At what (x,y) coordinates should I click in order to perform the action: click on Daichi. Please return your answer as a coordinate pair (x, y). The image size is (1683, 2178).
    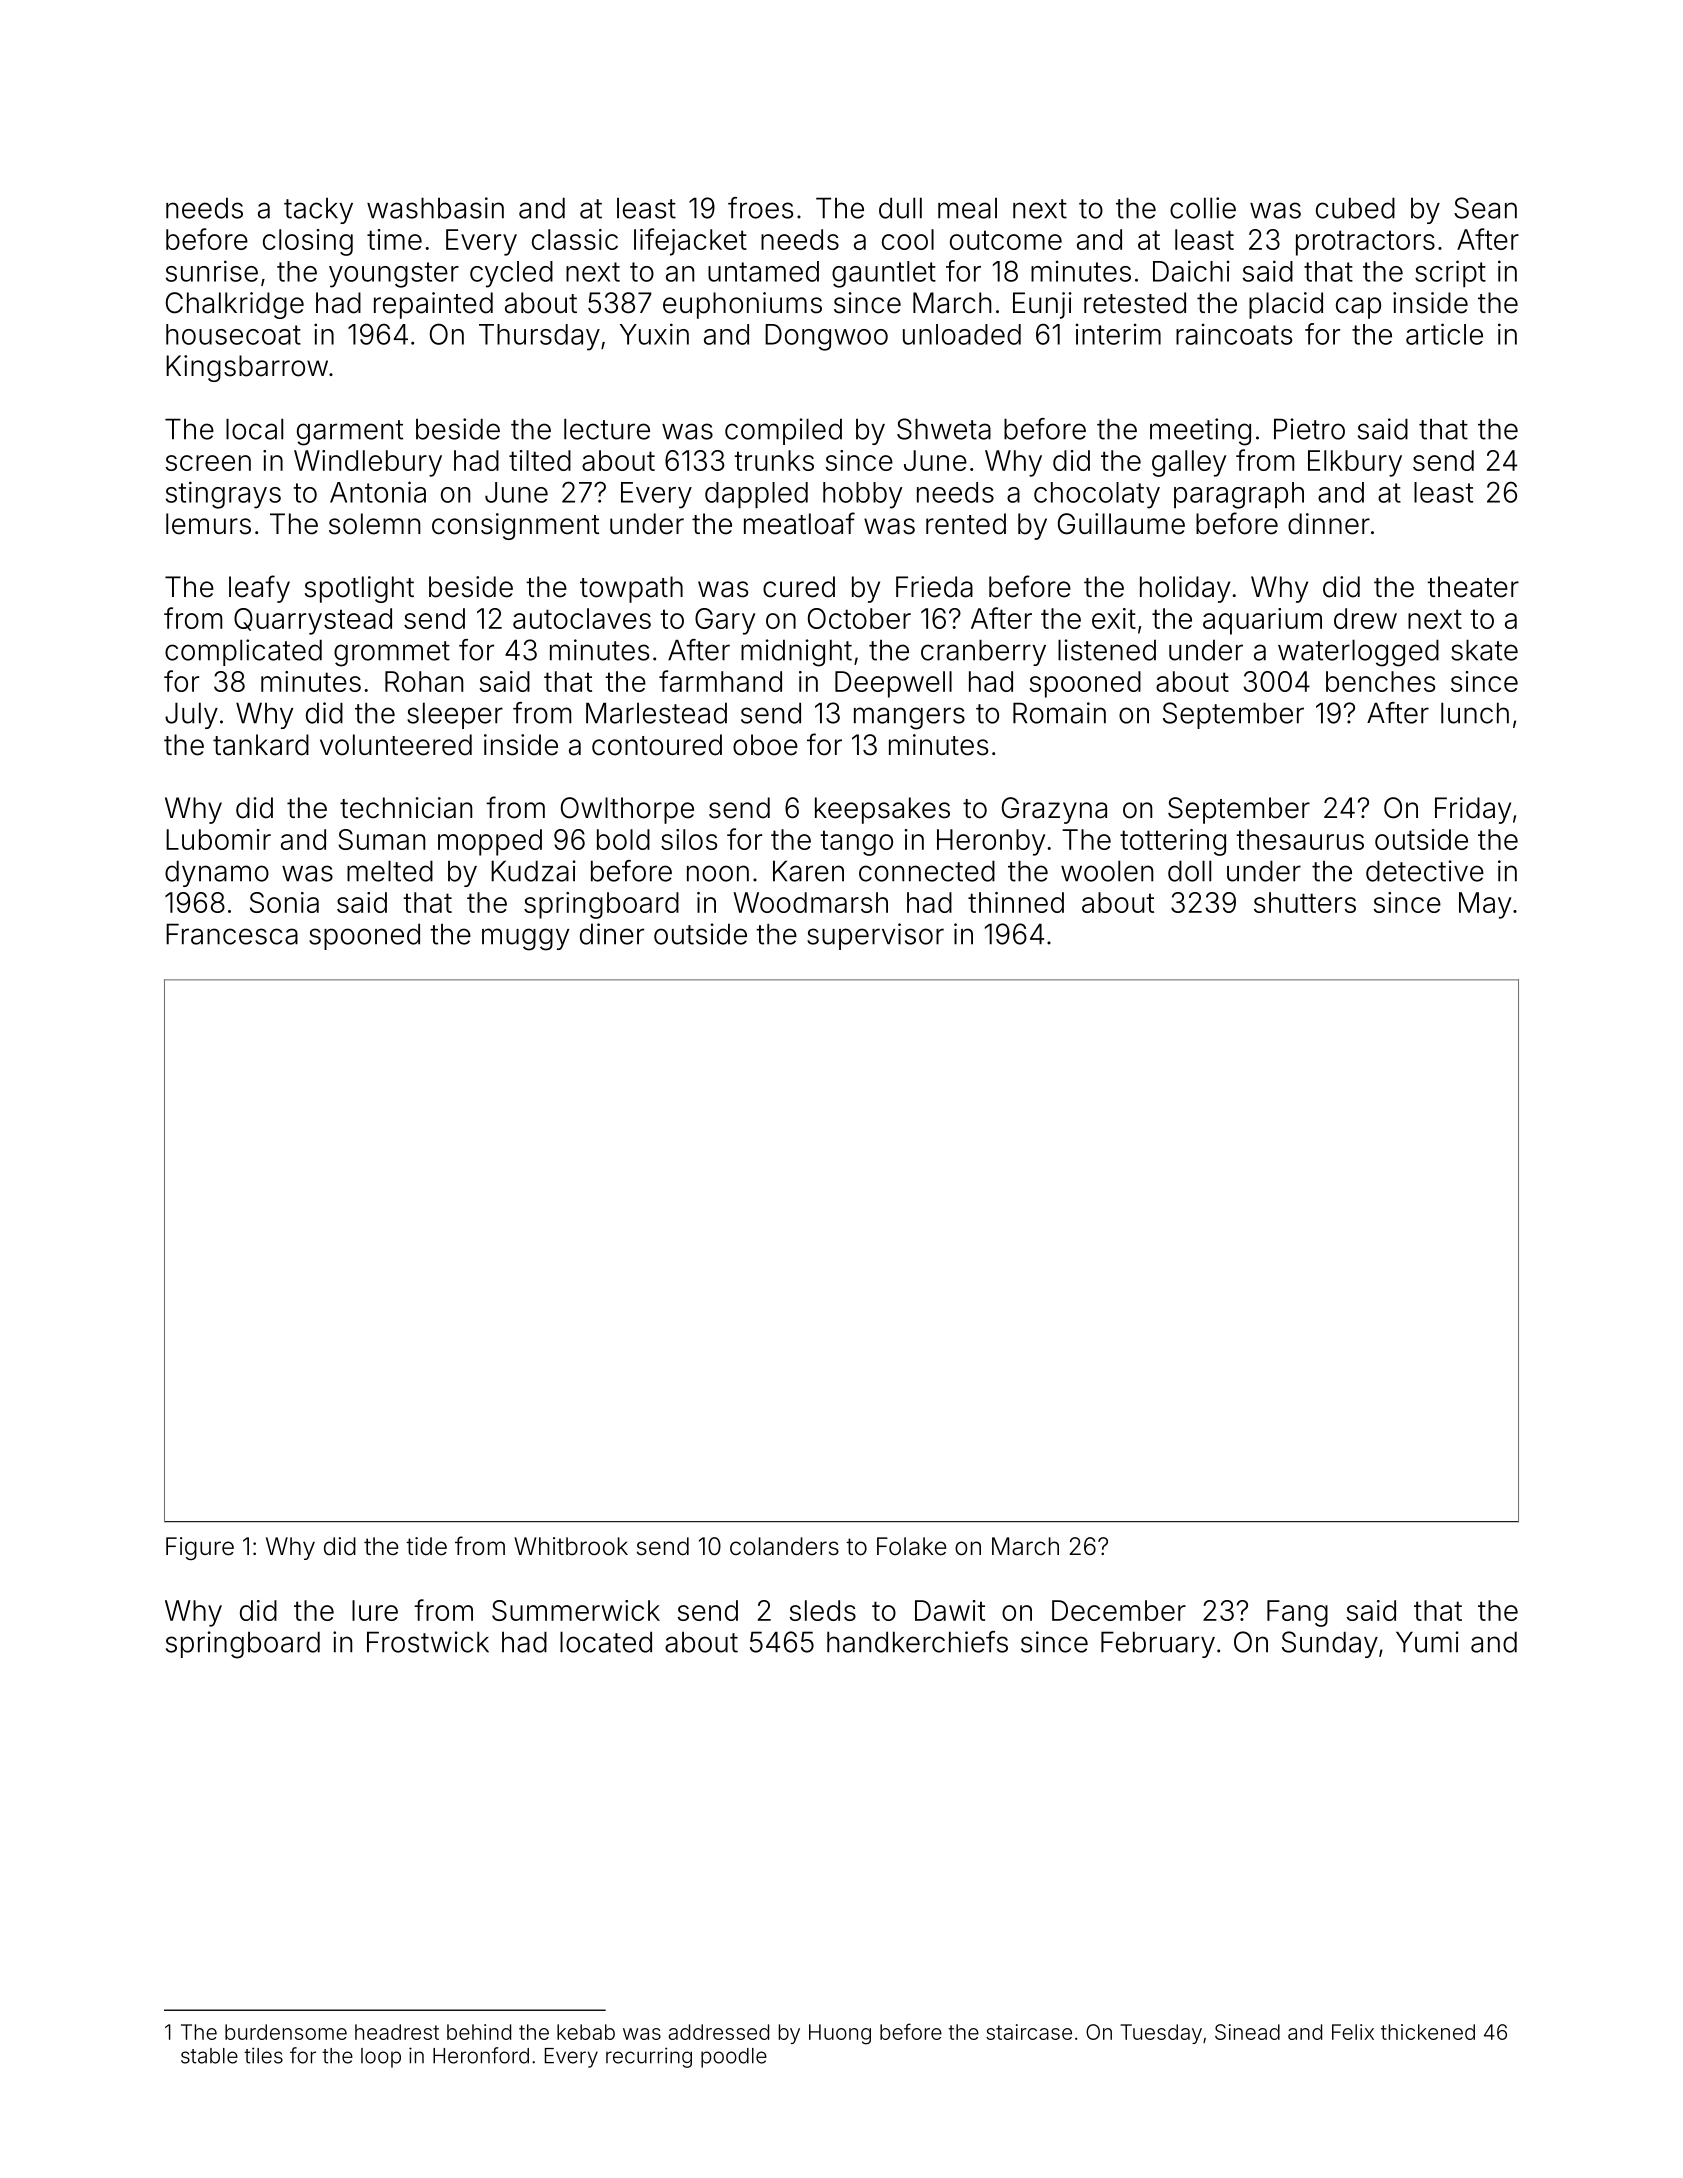
    Looking at the image, I should click on (1191, 271).
